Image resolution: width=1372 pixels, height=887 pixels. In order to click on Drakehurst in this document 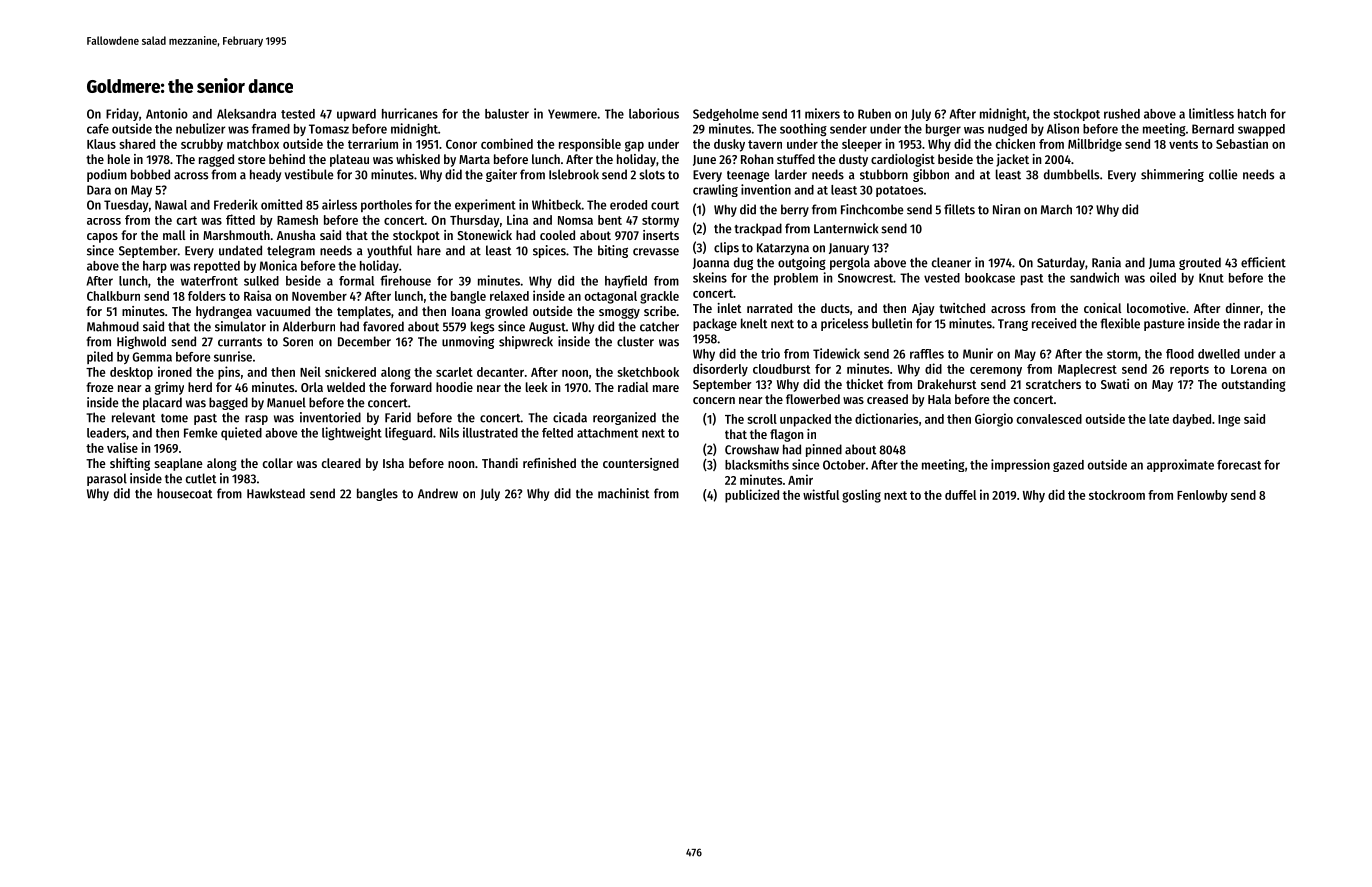, I will do `click(947, 384)`.
